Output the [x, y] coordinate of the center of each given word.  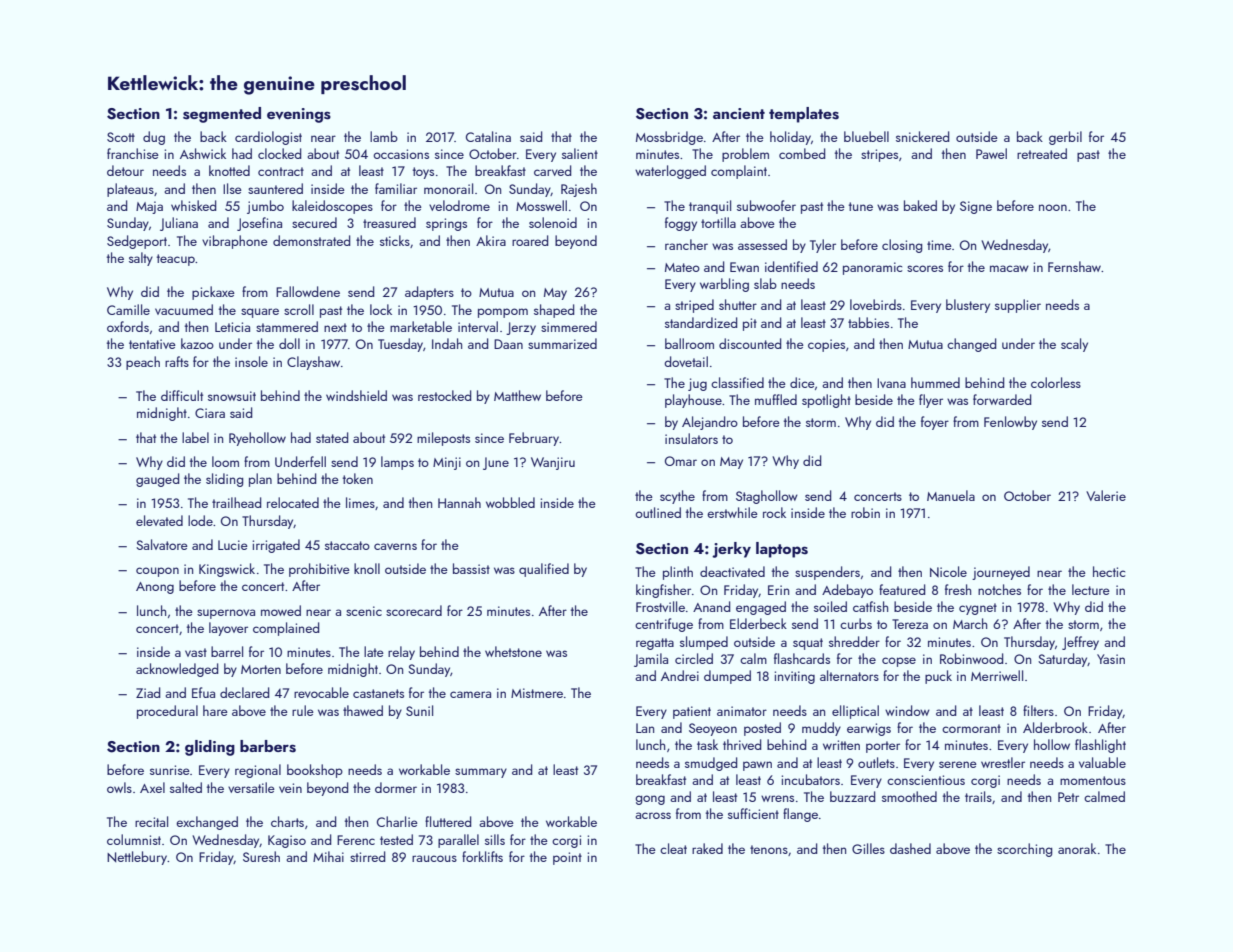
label [195, 437]
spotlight [826, 401]
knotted [229, 170]
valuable [1102, 762]
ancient [739, 113]
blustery [968, 306]
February [534, 439]
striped [694, 306]
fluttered [448, 821]
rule [303, 710]
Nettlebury [137, 858]
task [707, 744]
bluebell [866, 136]
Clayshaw [313, 363]
